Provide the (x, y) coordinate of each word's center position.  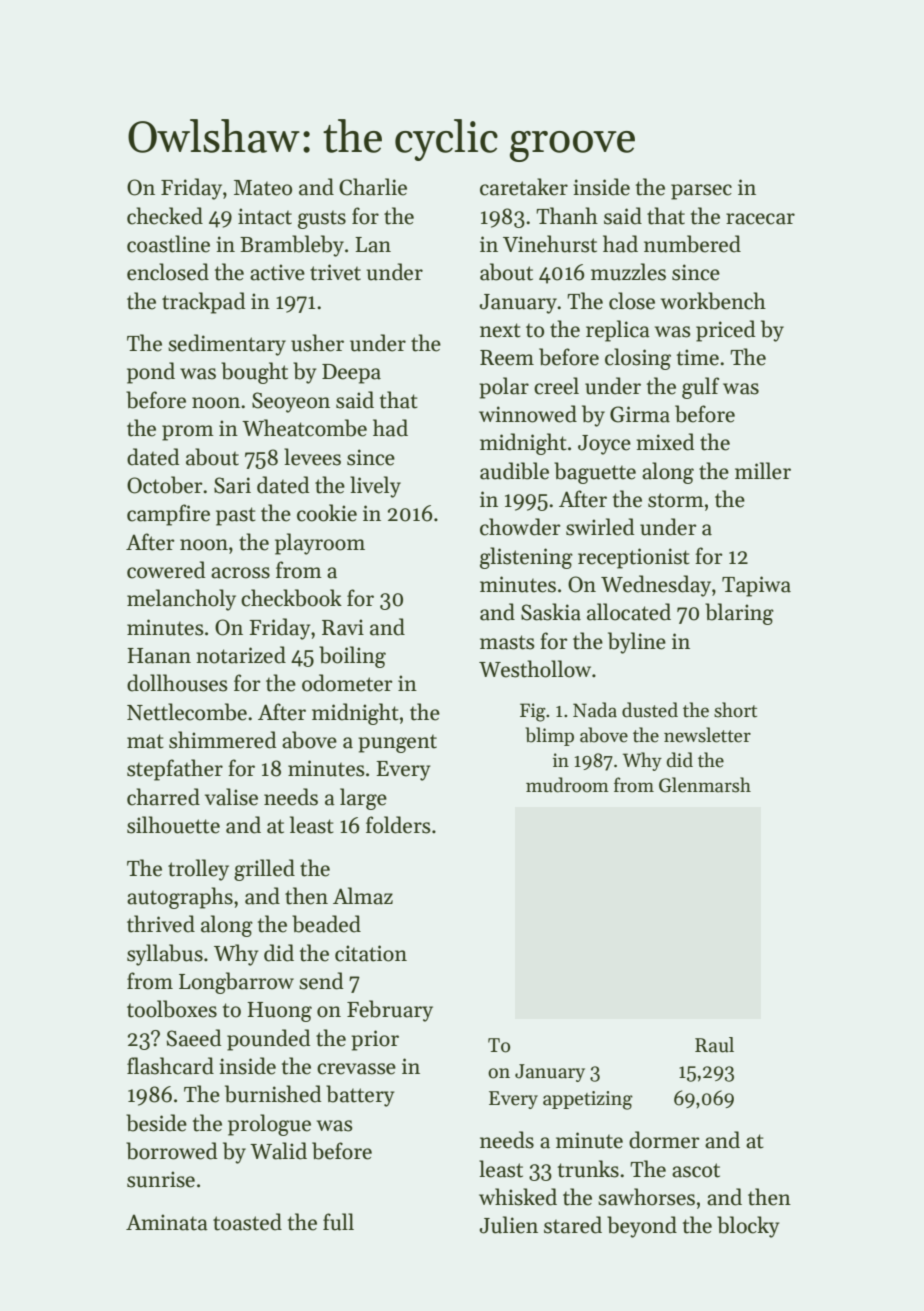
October (165, 485)
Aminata (167, 1222)
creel (556, 386)
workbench (713, 301)
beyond (642, 1227)
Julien (508, 1225)
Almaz (363, 896)
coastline (168, 244)
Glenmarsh (705, 785)
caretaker (524, 187)
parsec (701, 192)
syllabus (165, 955)
